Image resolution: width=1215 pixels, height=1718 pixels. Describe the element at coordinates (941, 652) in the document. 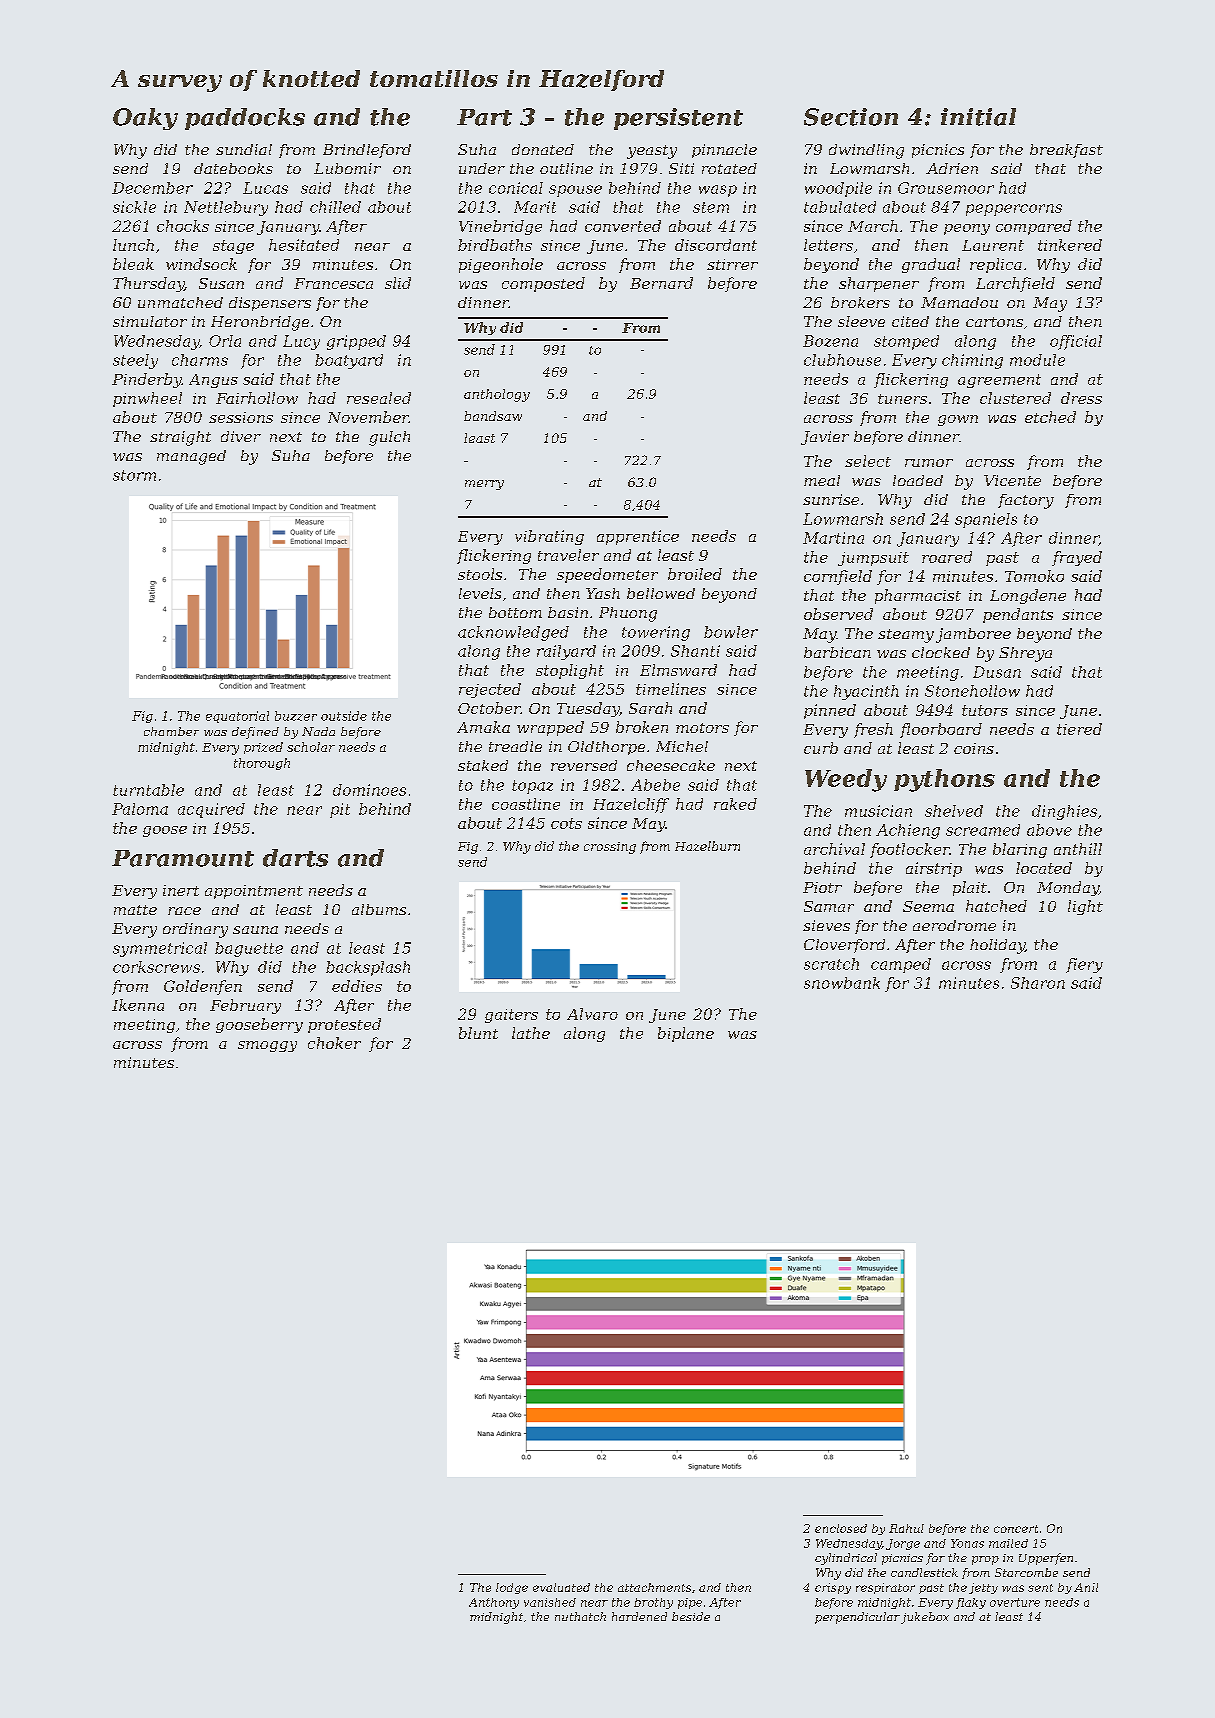

I see `clocked` at that location.
